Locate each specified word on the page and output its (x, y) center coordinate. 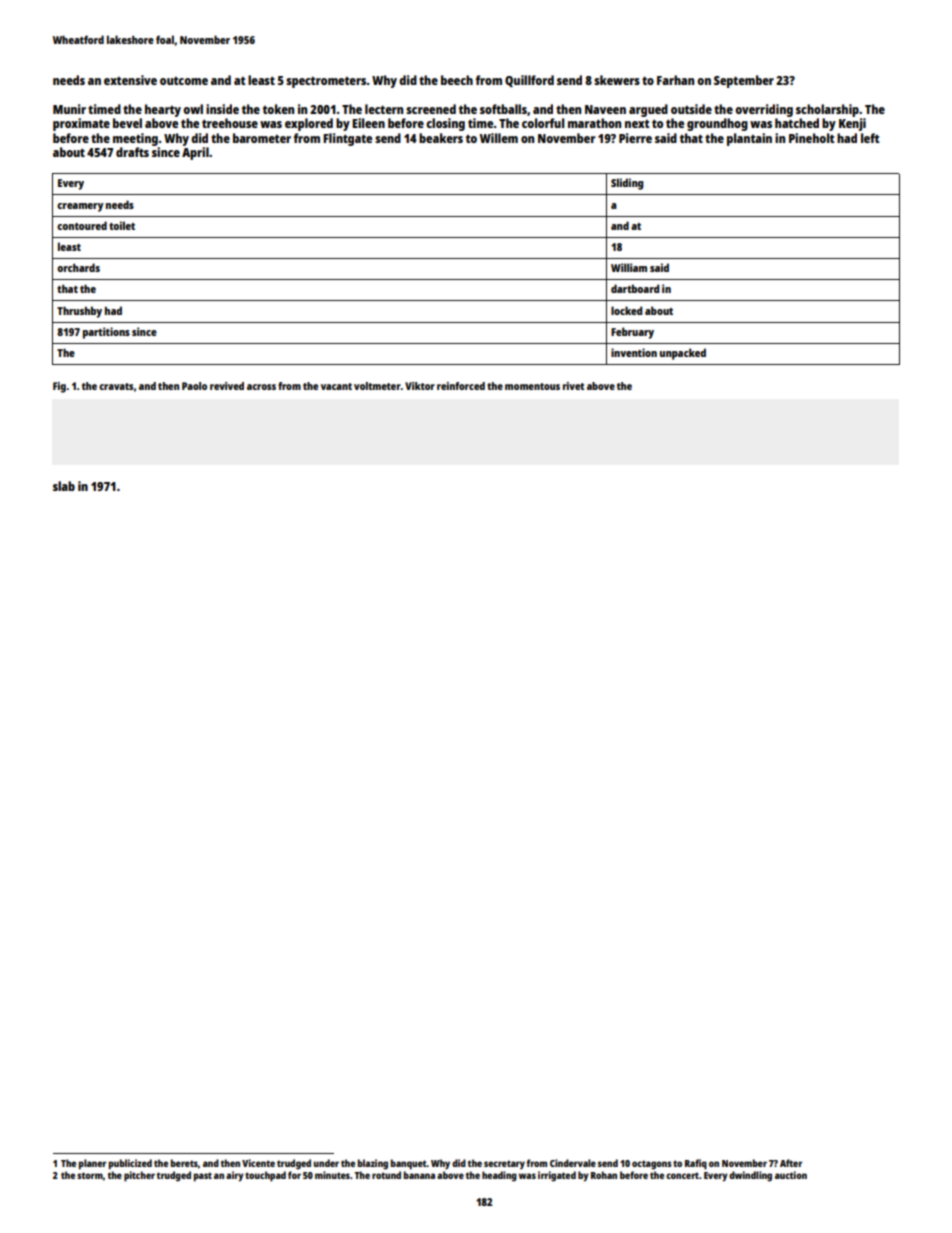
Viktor (420, 386)
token (278, 109)
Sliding (627, 184)
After (791, 1163)
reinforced (461, 386)
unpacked (683, 354)
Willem (499, 138)
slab (64, 486)
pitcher (139, 1176)
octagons (652, 1165)
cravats (116, 386)
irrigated (557, 1176)
